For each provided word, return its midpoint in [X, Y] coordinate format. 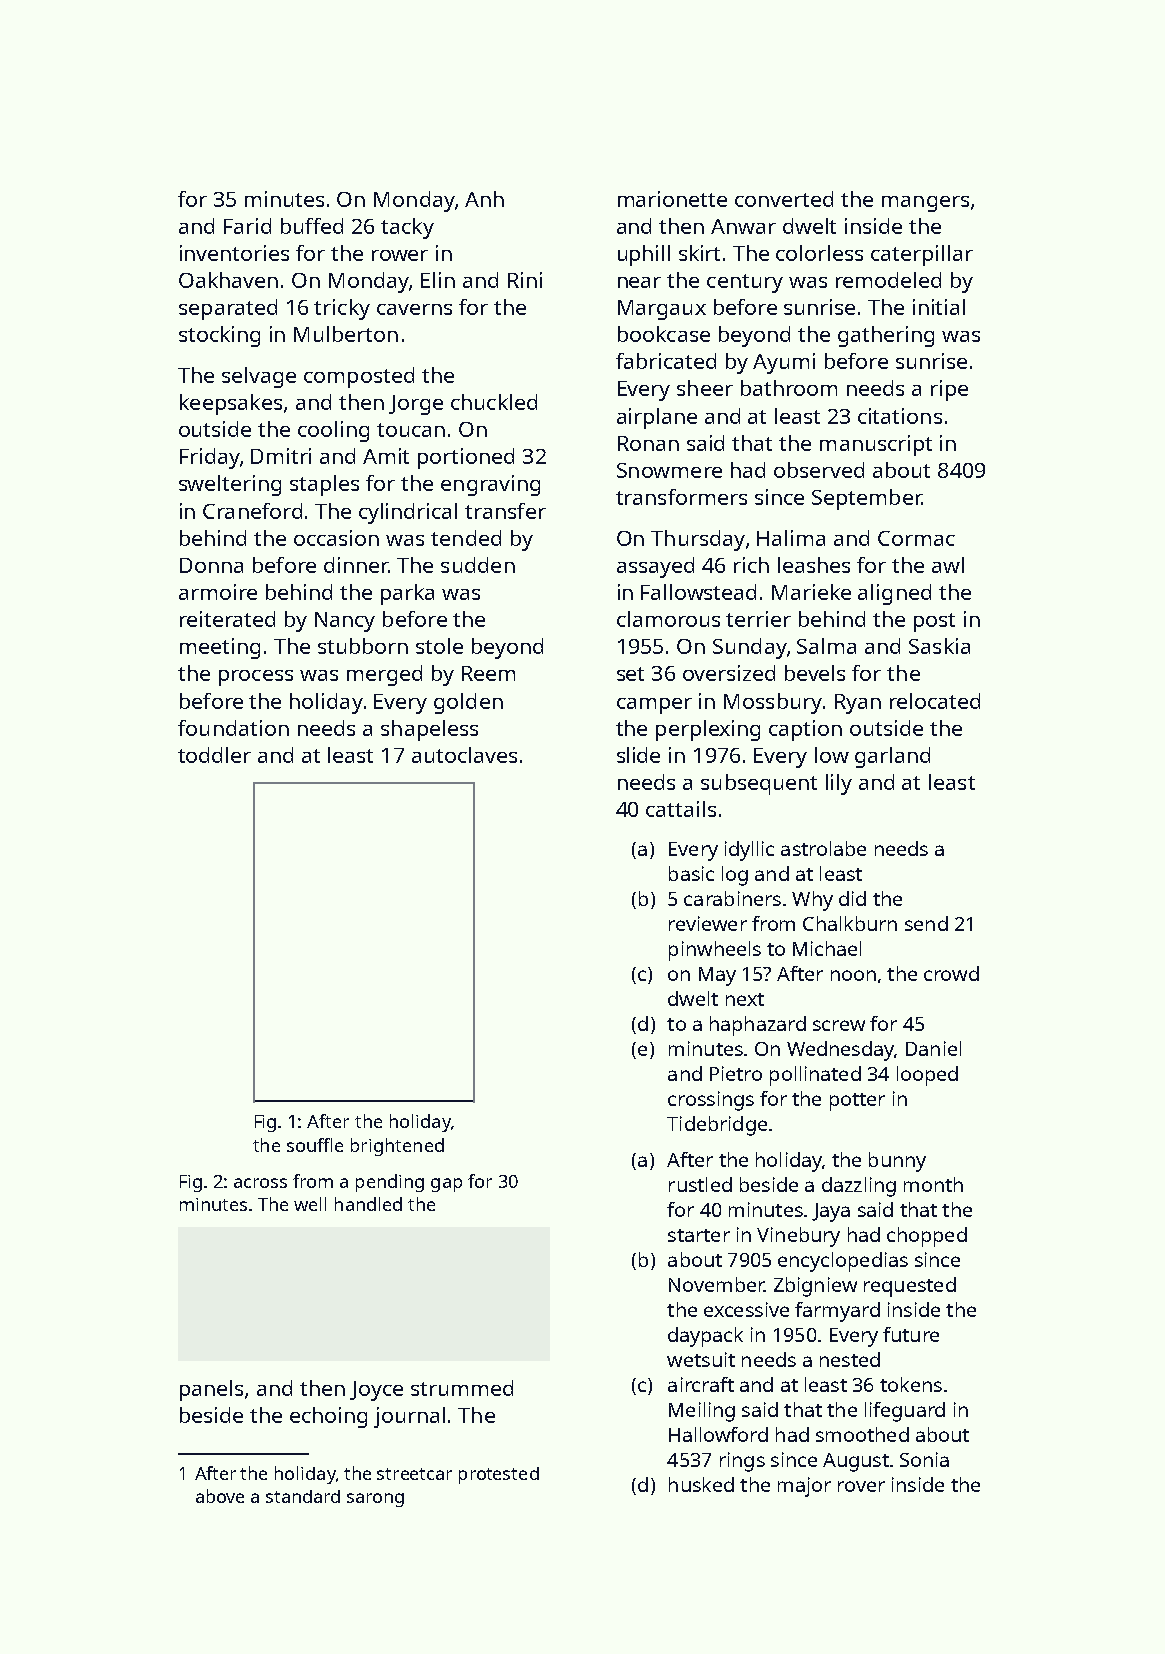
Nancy [345, 622]
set [630, 674]
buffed [312, 226]
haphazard [758, 1026]
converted [784, 199]
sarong [375, 1500]
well [310, 1204]
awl [948, 565]
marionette [672, 199]
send [926, 923]
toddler [214, 755]
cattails [681, 809]
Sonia [924, 1459]
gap [446, 1185]
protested [499, 1475]
